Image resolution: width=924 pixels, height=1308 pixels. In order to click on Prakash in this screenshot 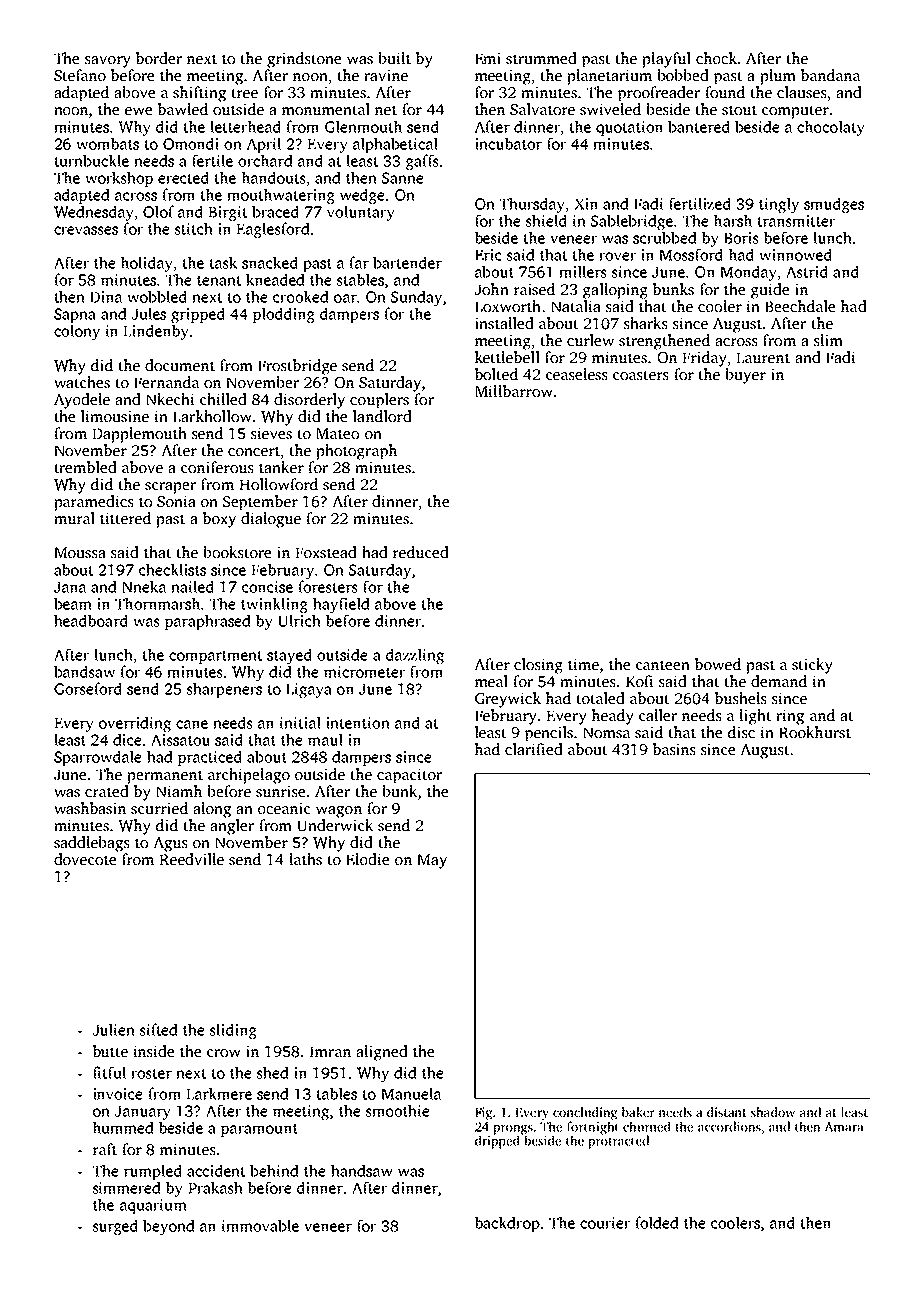, I will do `click(216, 1187)`.
